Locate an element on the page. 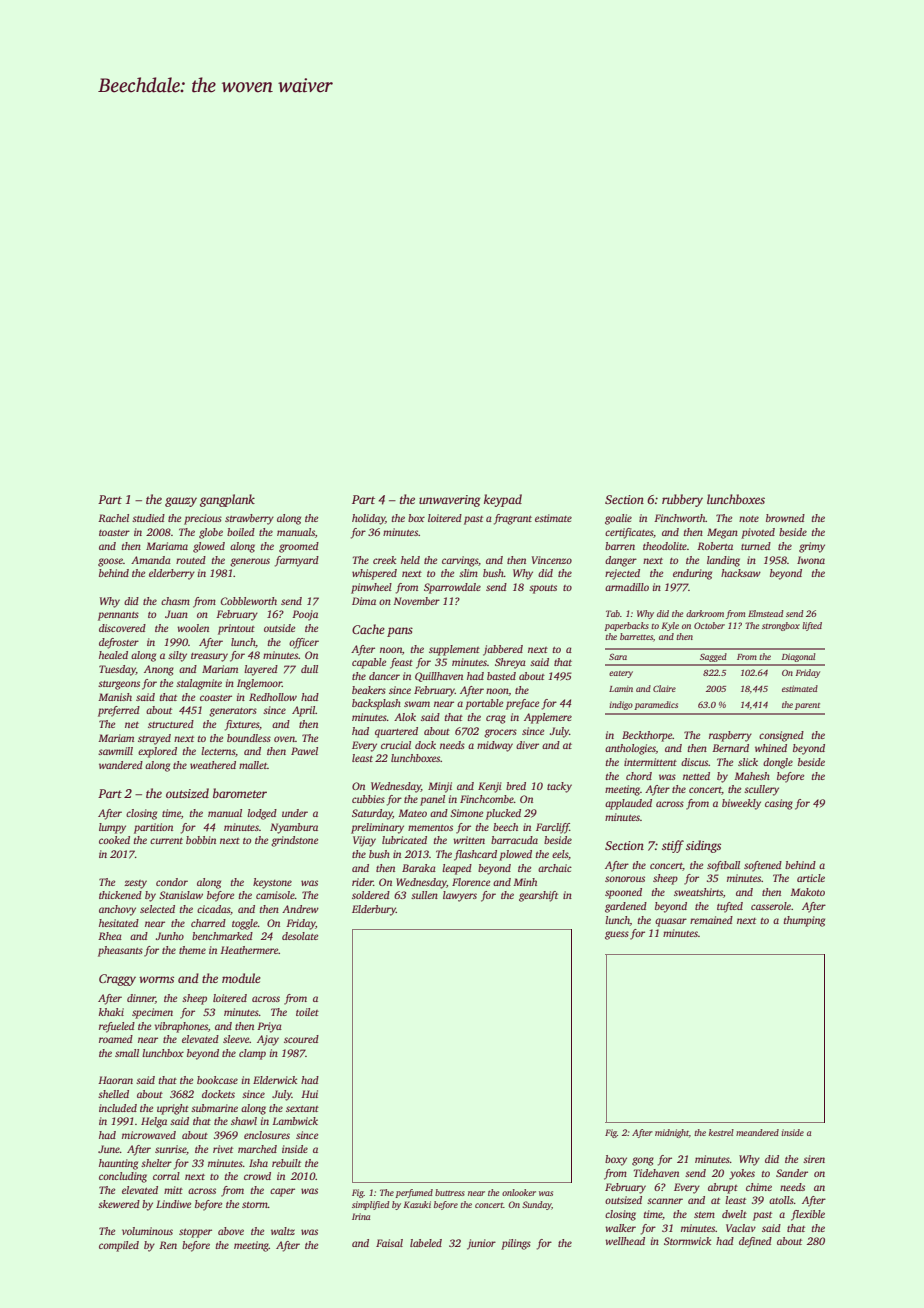 The image size is (924, 1308). Amanda is located at coordinates (151, 560).
